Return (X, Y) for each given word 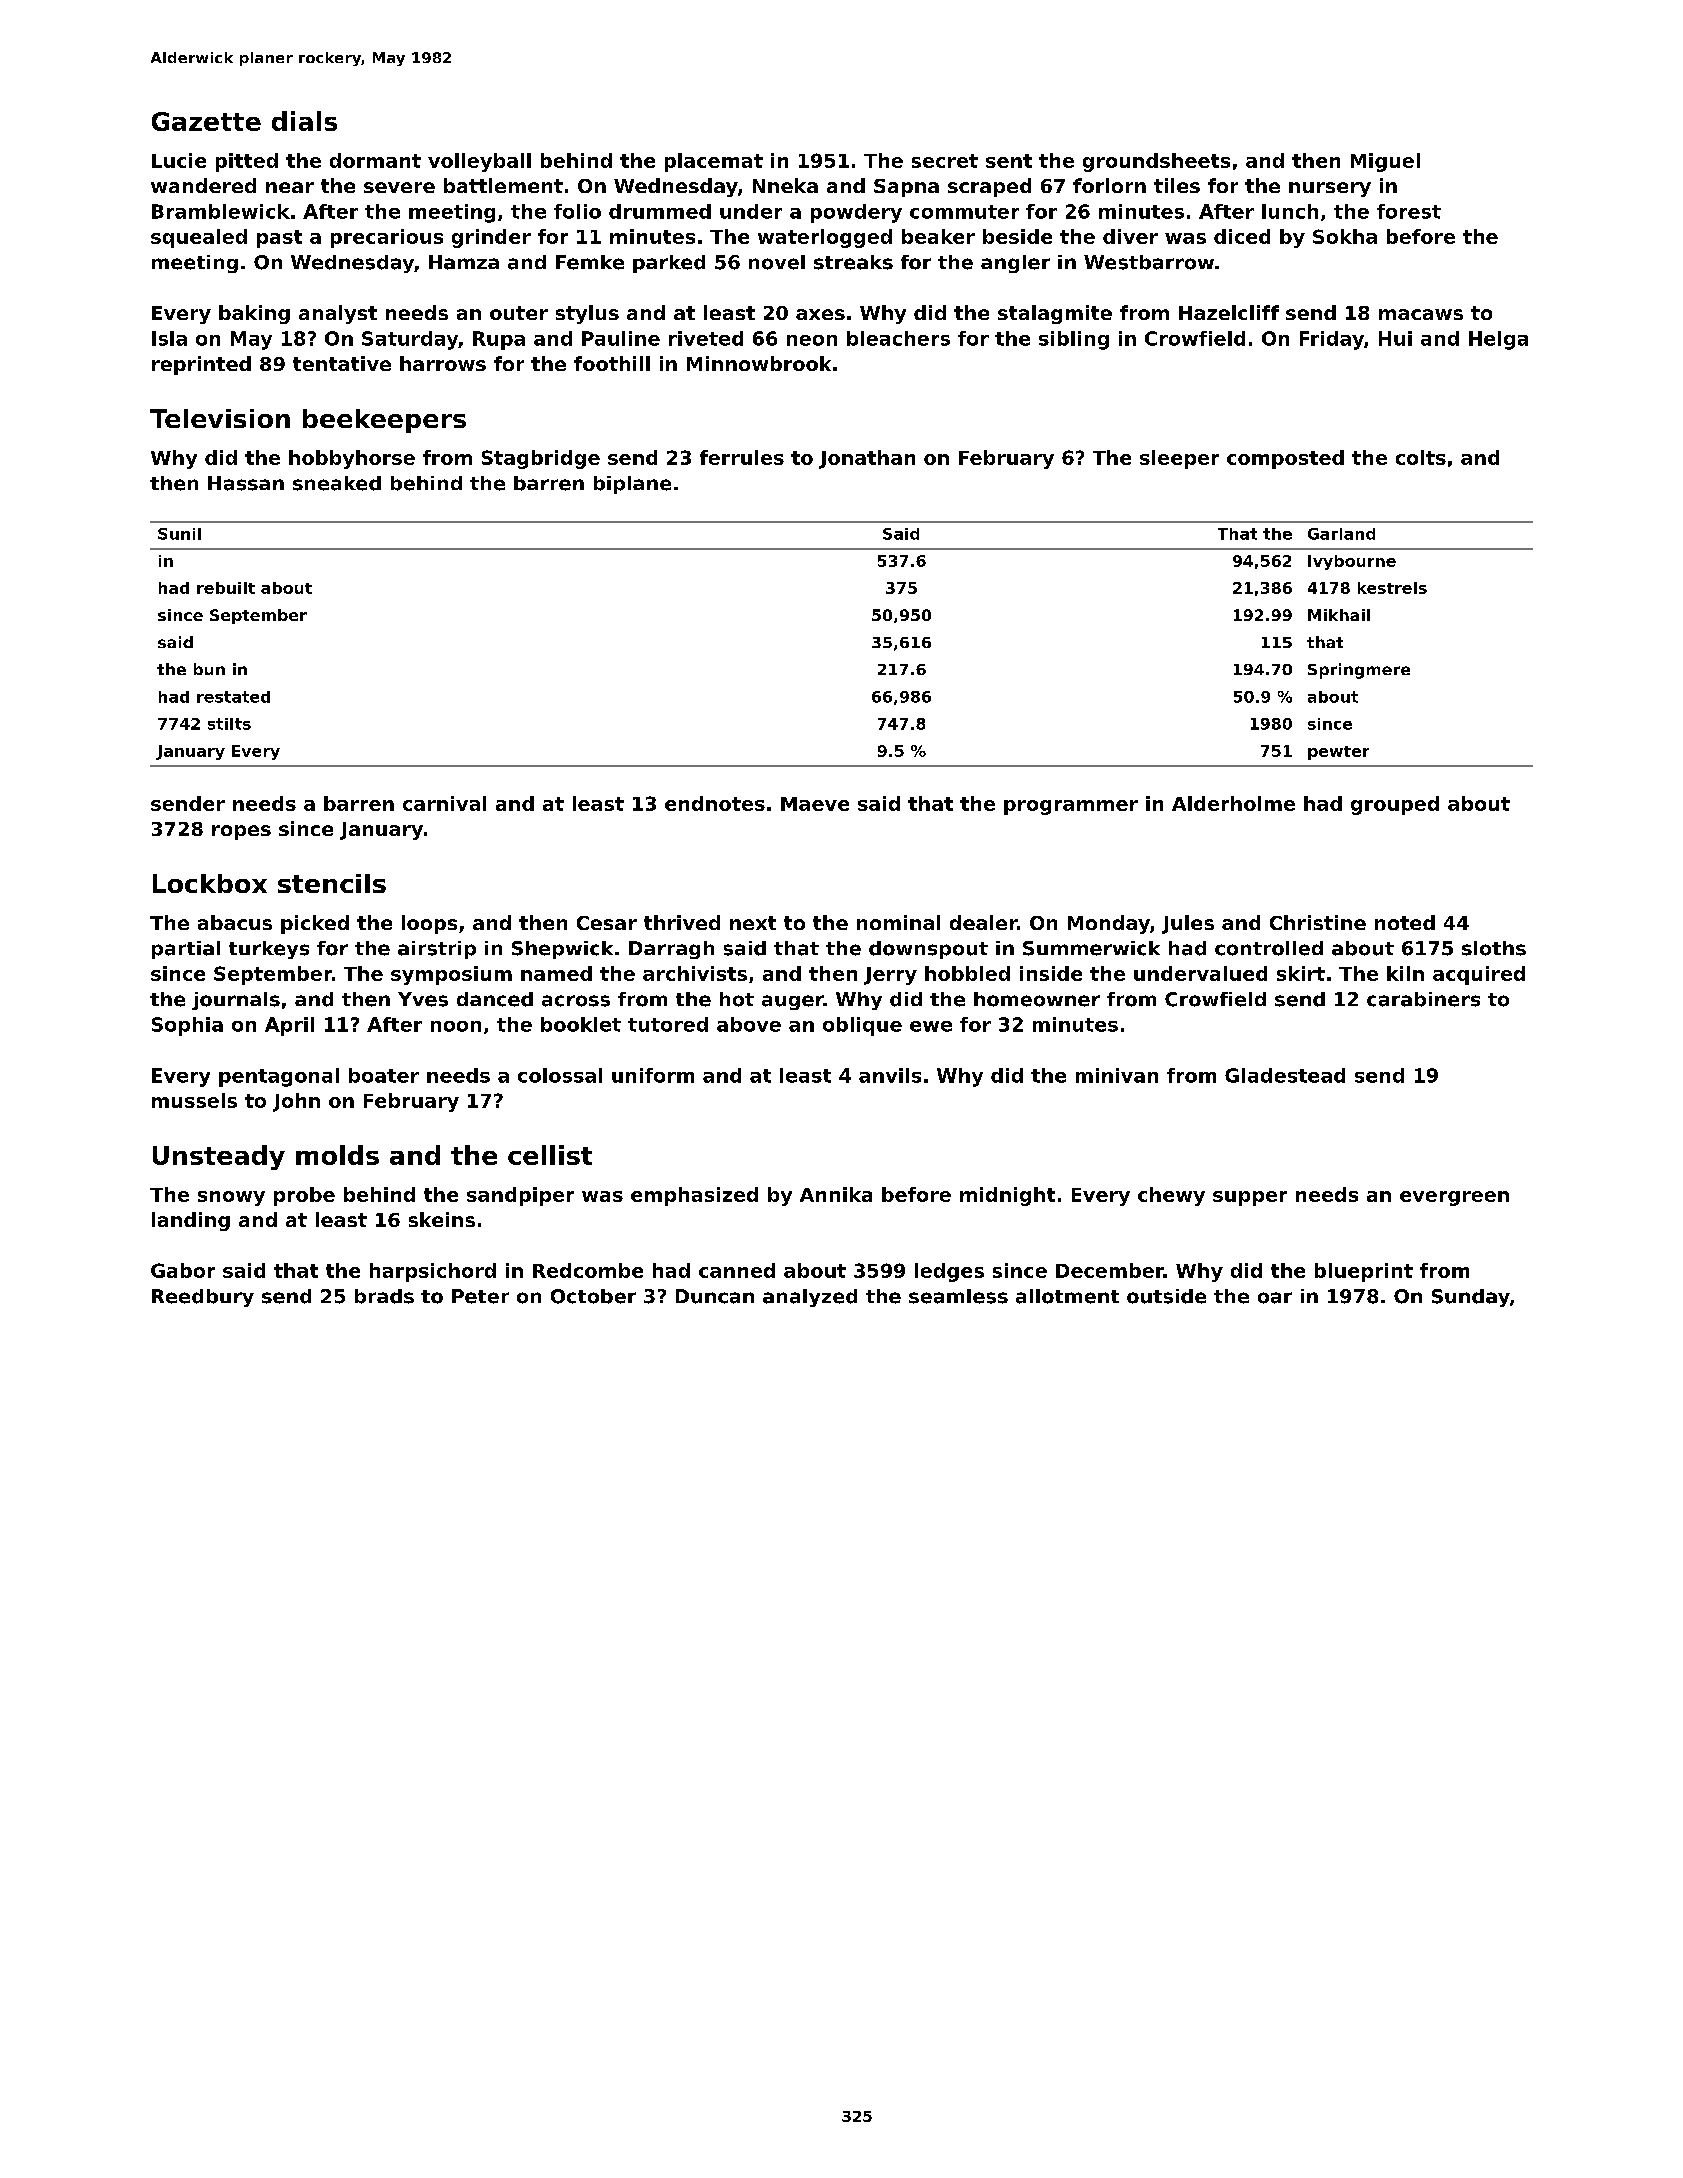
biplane (632, 485)
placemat (714, 162)
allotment (1067, 1296)
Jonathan (867, 459)
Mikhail (1339, 615)
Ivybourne (1352, 562)
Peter (480, 1296)
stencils (332, 883)
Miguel (1385, 162)
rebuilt (226, 588)
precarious (387, 238)
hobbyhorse (352, 459)
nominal (898, 922)
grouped (1395, 805)
